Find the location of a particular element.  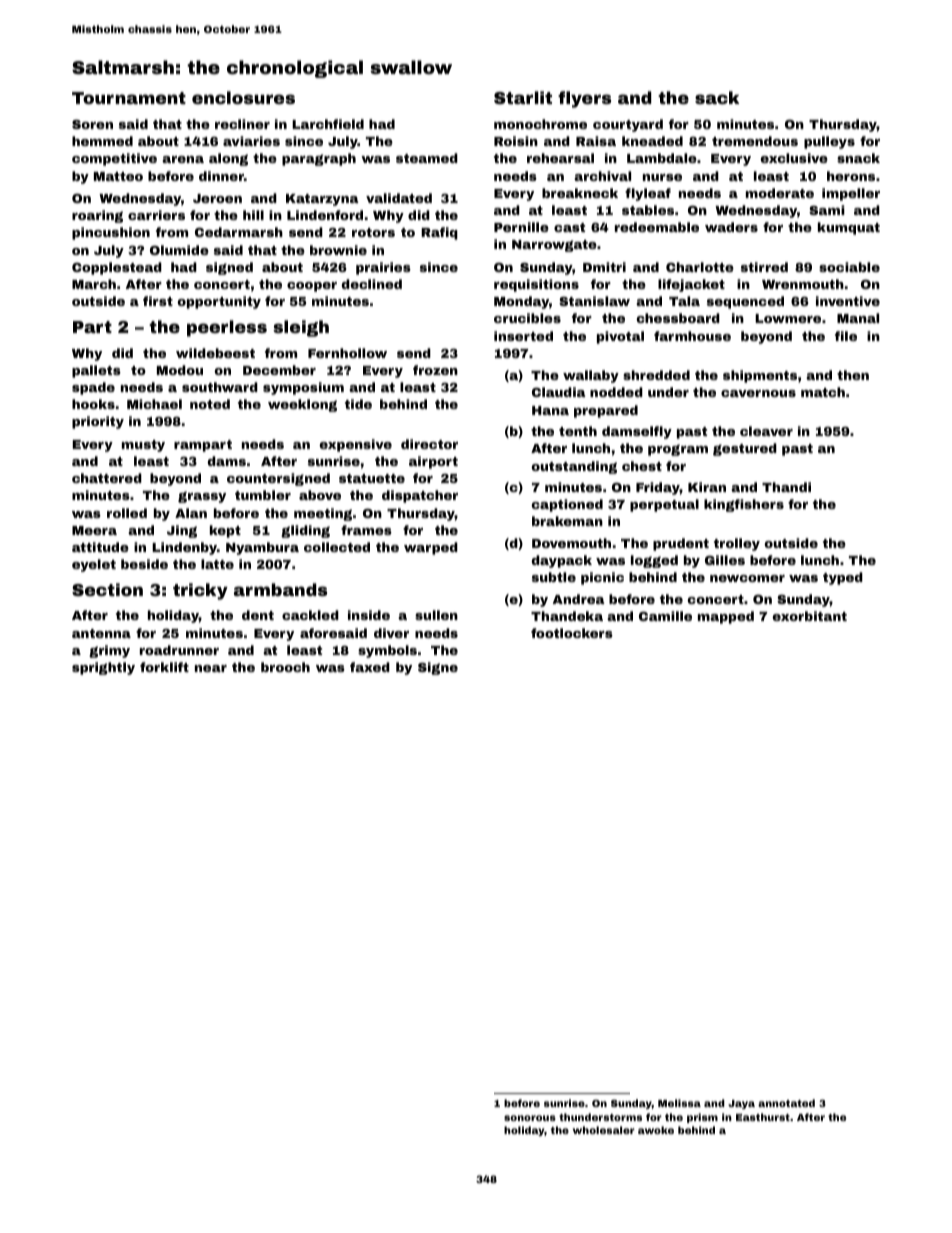

sonorous is located at coordinates (530, 1118).
